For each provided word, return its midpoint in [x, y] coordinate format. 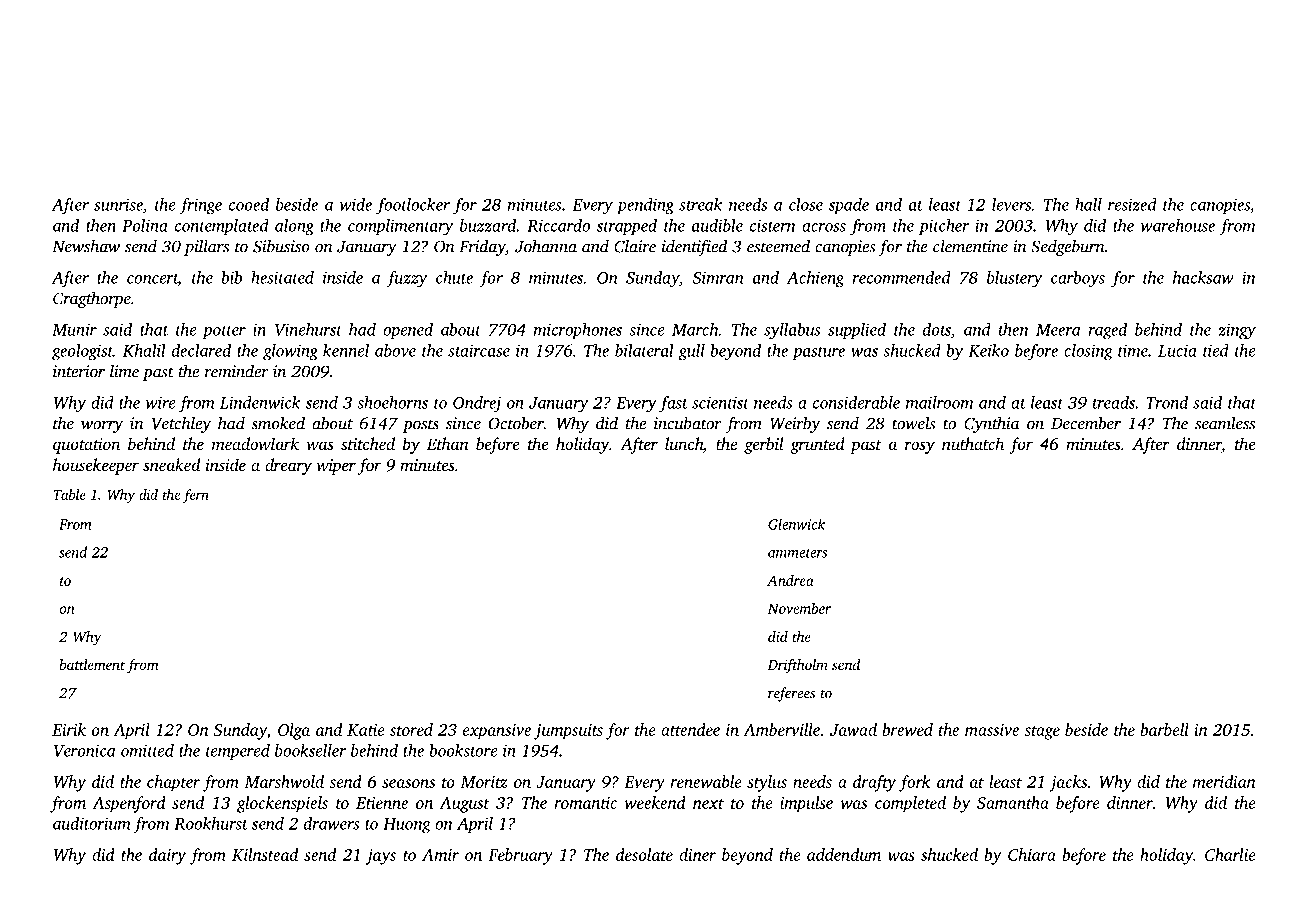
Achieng [816, 279]
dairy [167, 856]
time [1133, 350]
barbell [1164, 729]
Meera [1058, 330]
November [799, 608]
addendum [844, 854]
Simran [718, 277]
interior [79, 371]
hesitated [282, 277]
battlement [92, 664]
